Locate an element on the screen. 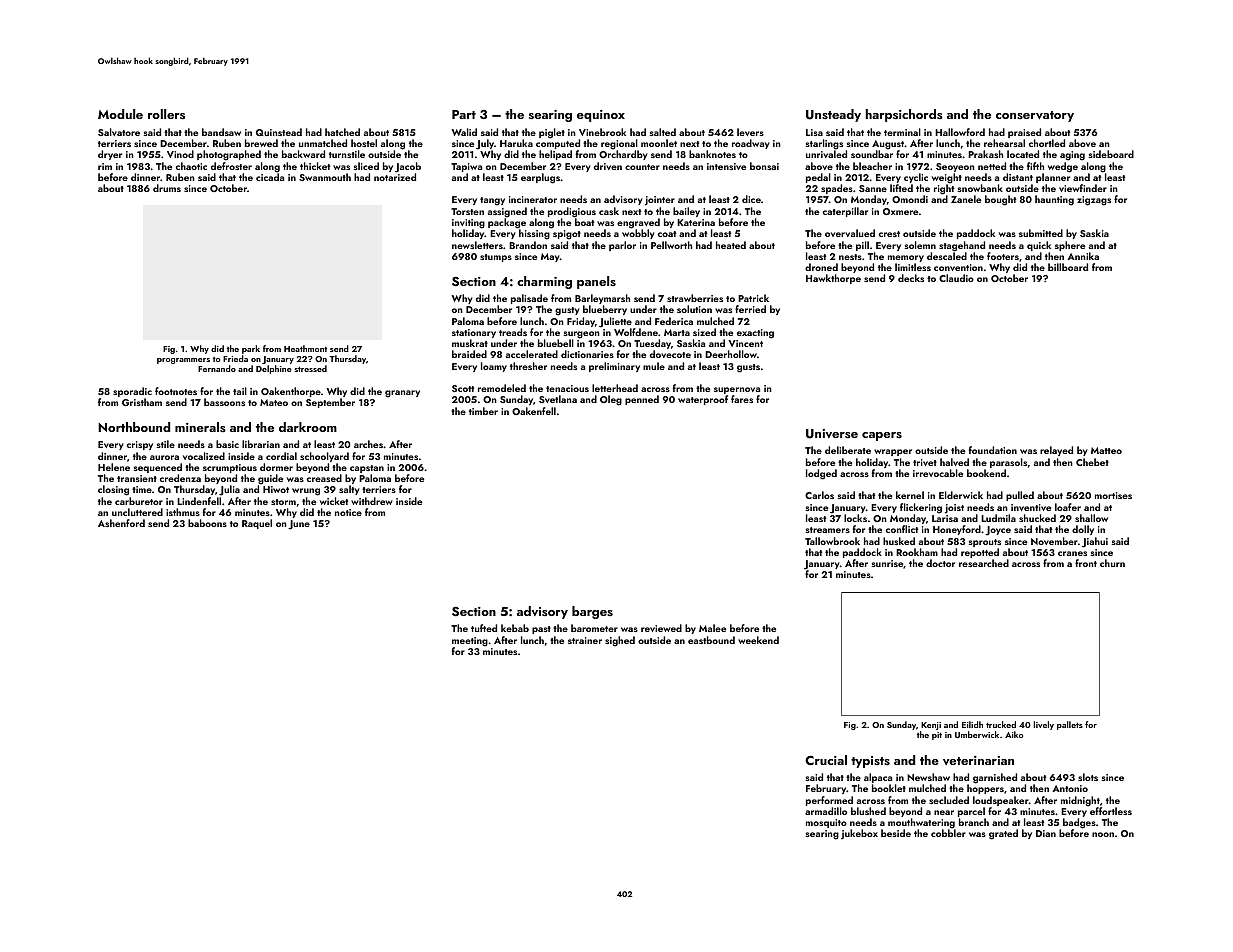 The height and width of the screenshot is (952, 1233). creased is located at coordinates (324, 478).
